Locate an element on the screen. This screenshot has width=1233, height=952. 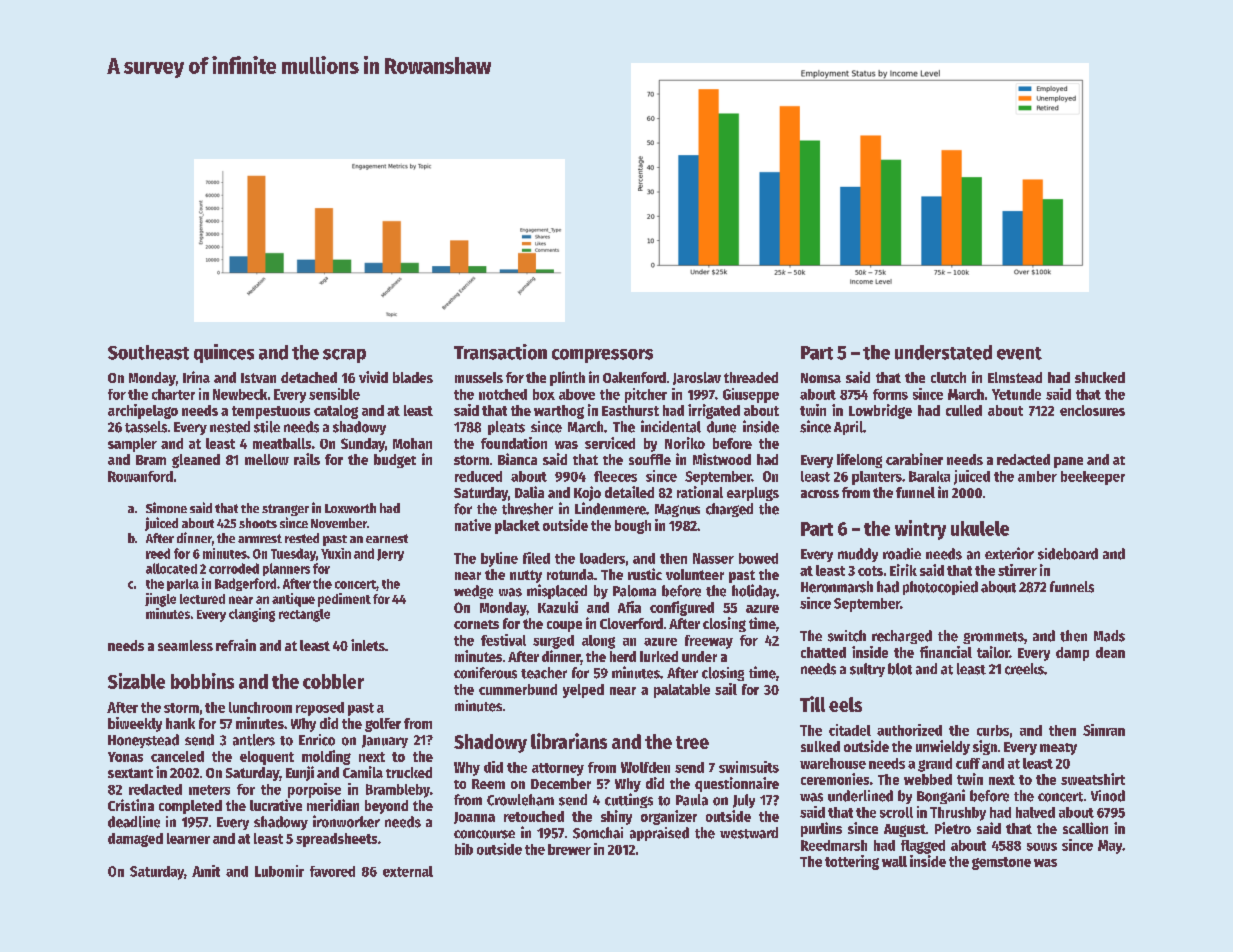
Yonas is located at coordinates (125, 757).
